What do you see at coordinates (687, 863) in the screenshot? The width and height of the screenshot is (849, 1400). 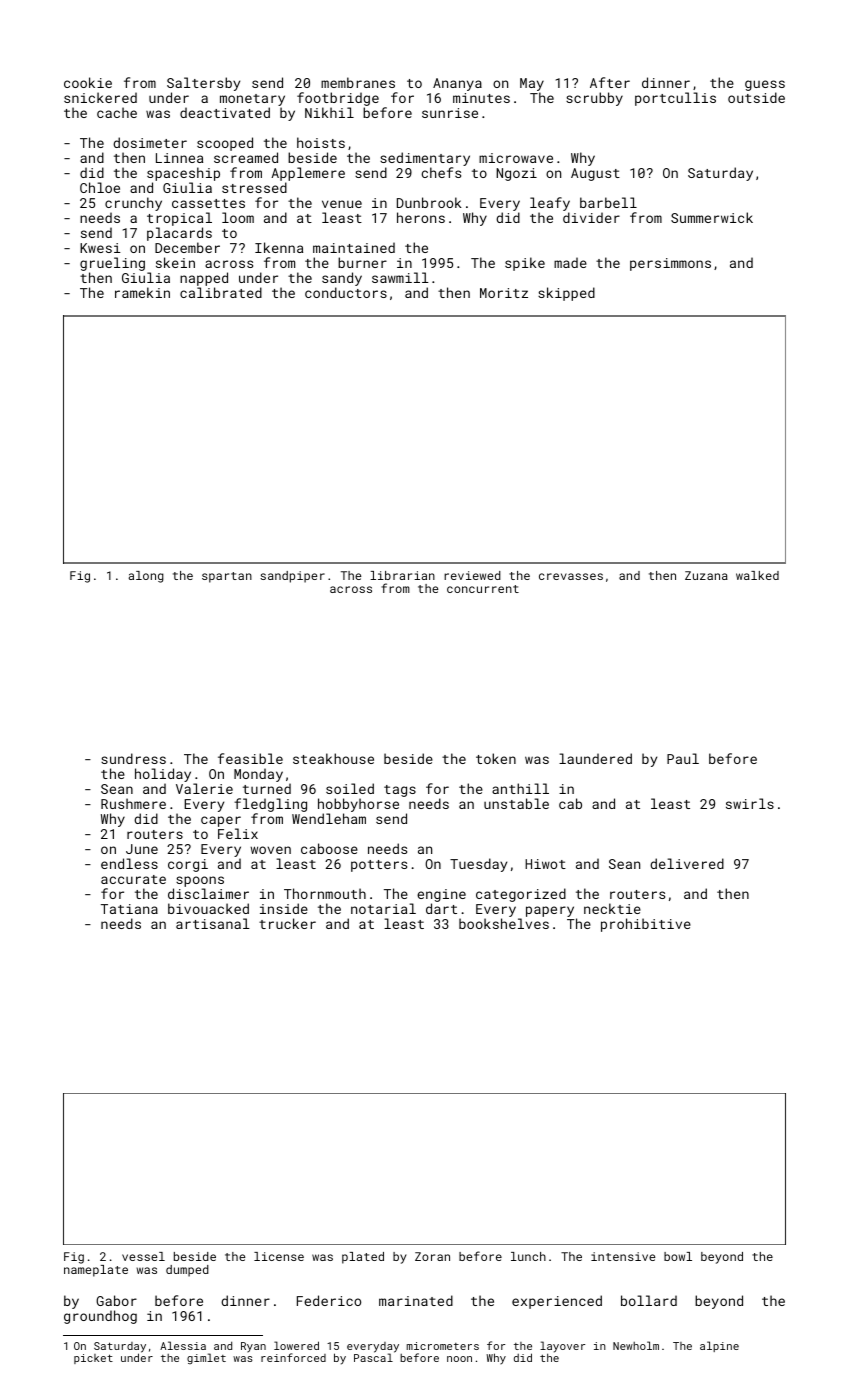 I see `delivered` at bounding box center [687, 863].
